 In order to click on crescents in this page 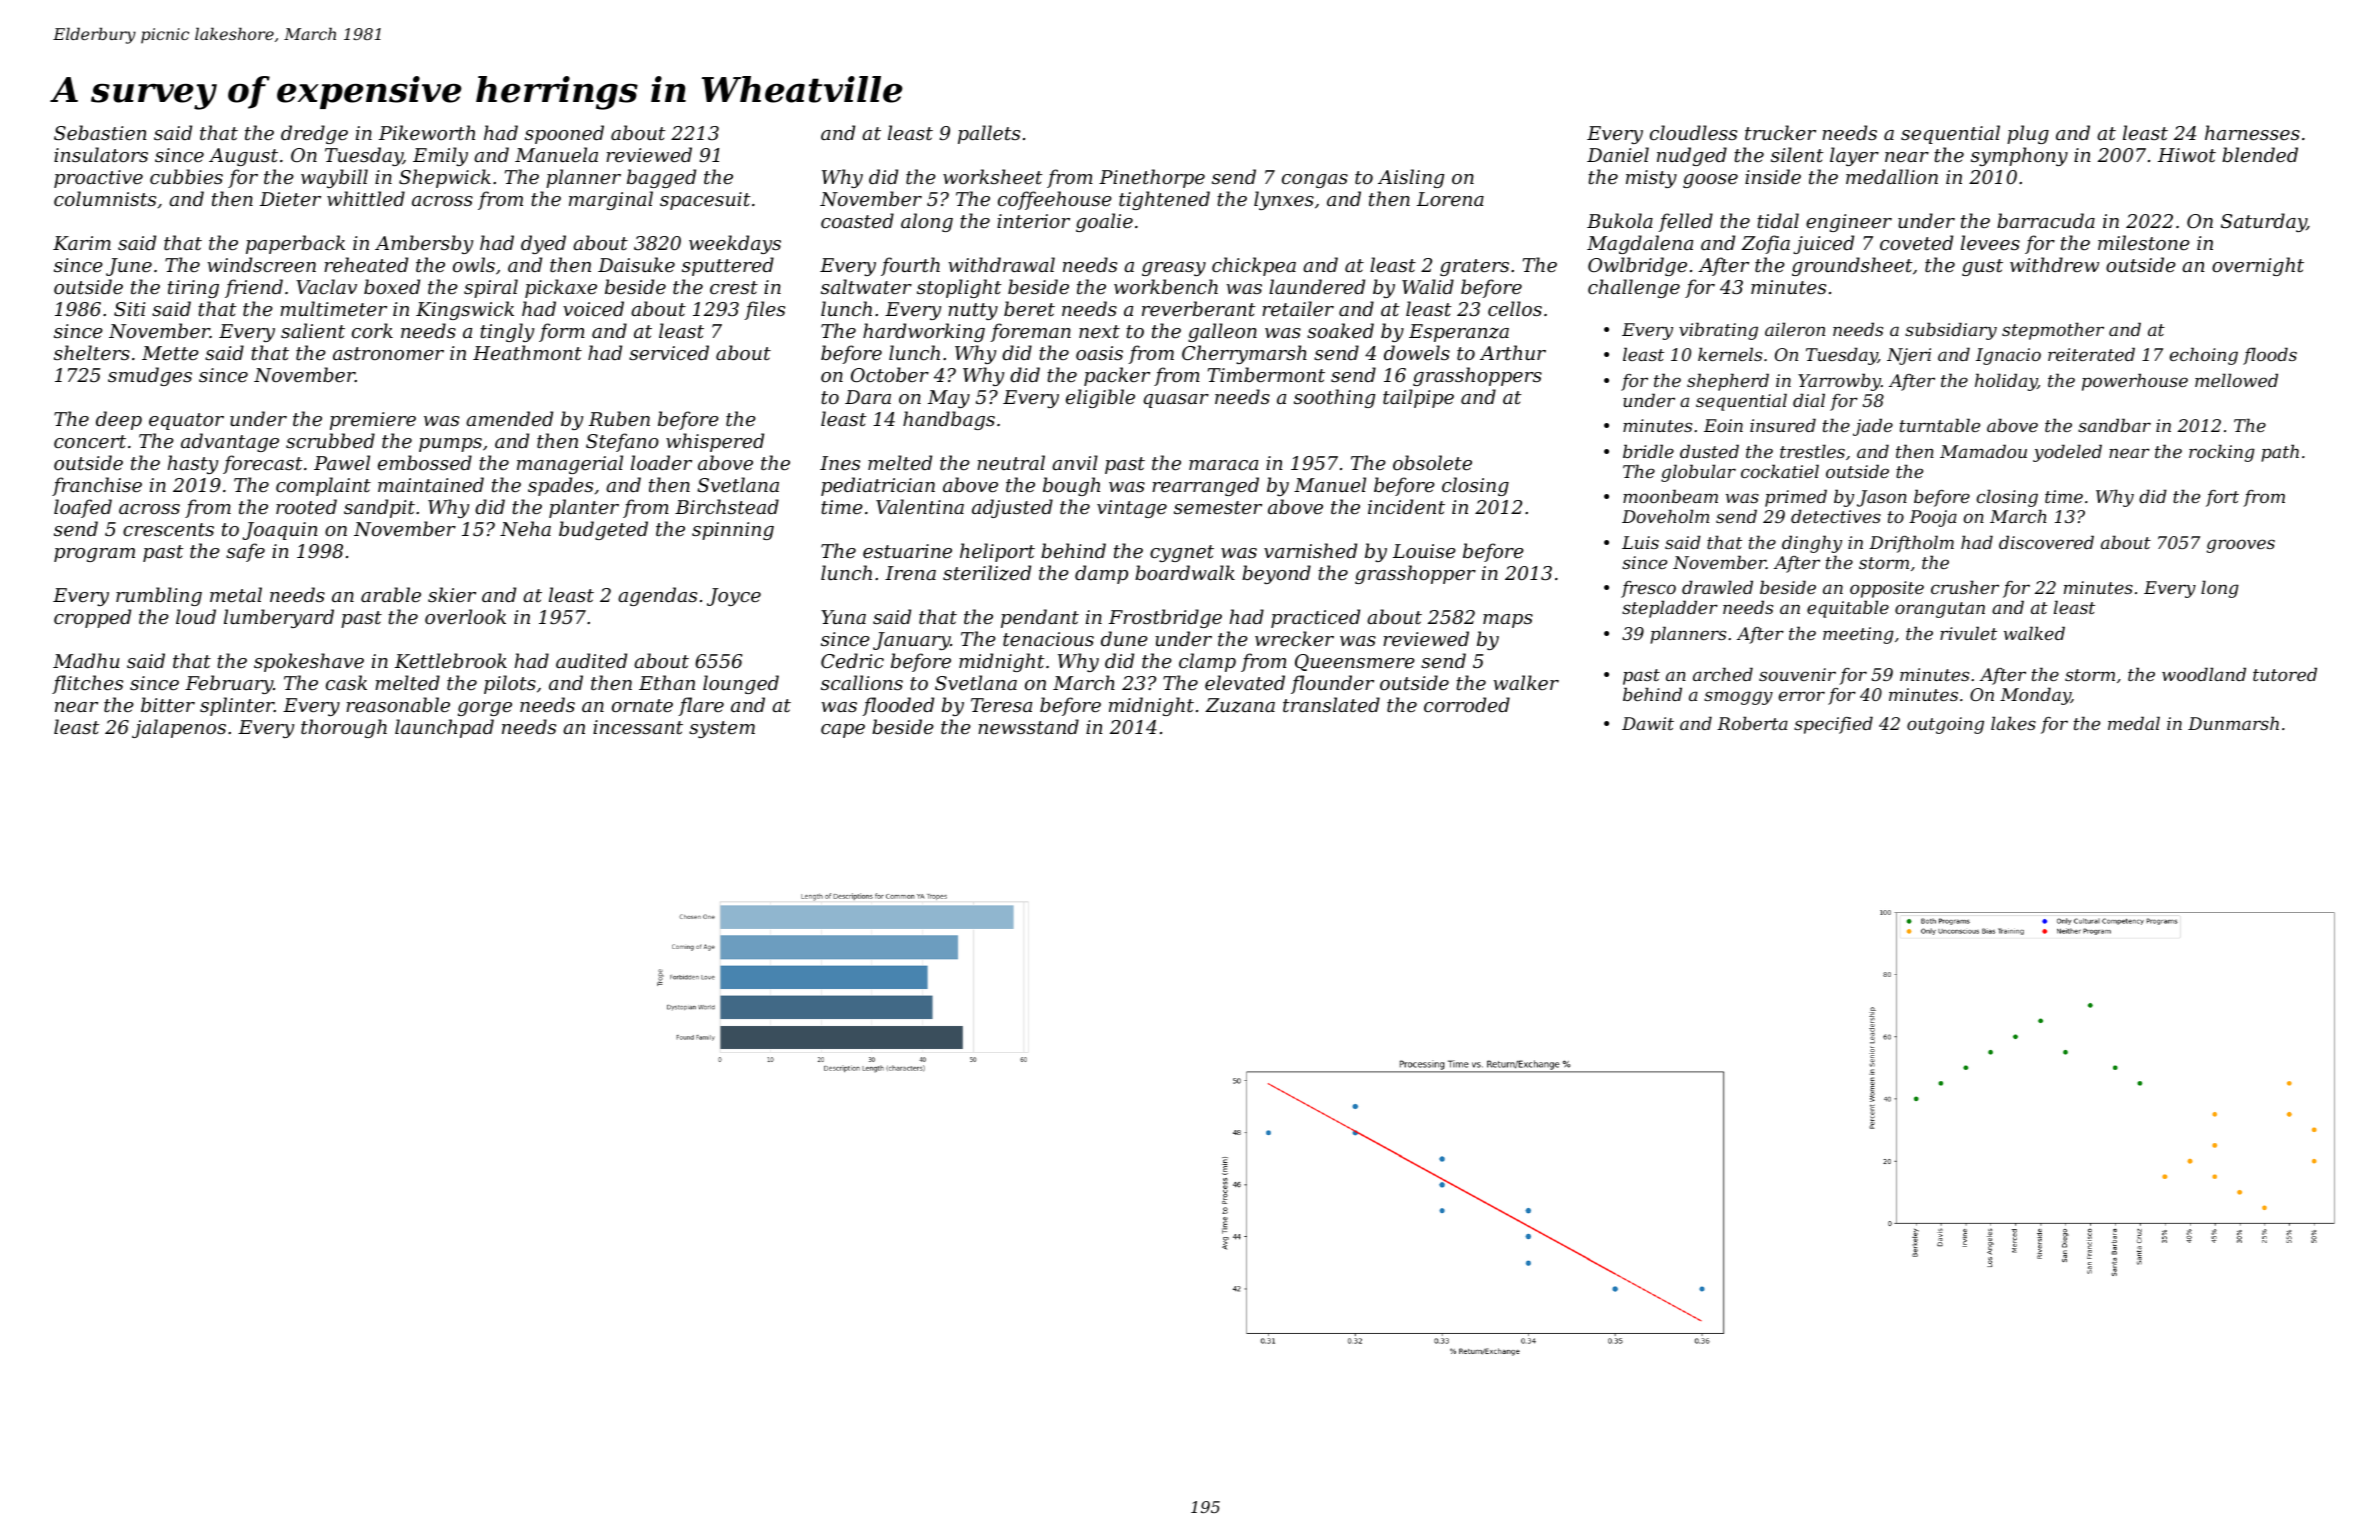, I will do `click(168, 529)`.
